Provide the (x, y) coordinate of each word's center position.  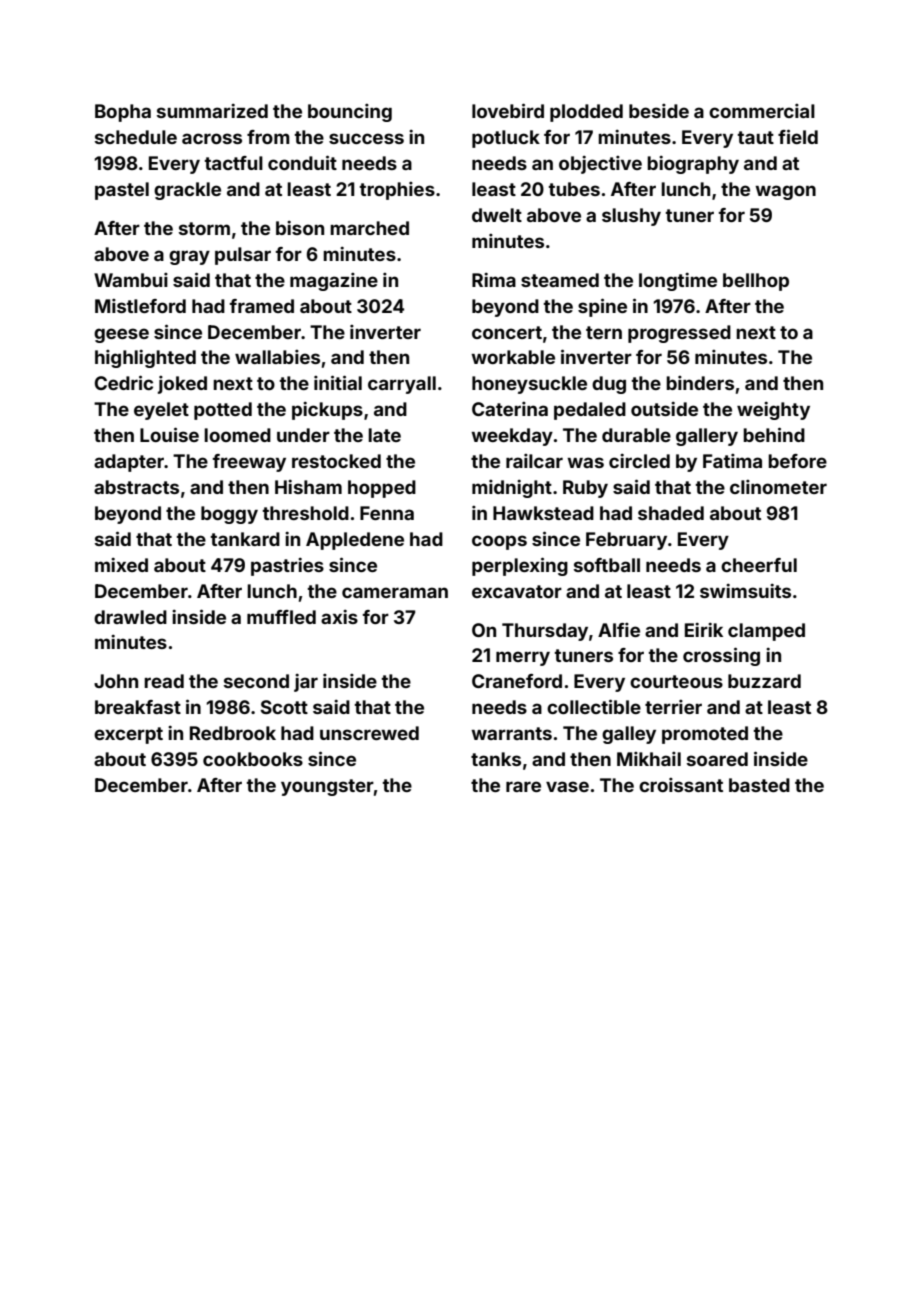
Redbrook (233, 733)
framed (262, 306)
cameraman (395, 592)
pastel (122, 191)
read (164, 681)
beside (659, 111)
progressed (679, 334)
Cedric (124, 382)
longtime (678, 282)
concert (507, 332)
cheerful (759, 565)
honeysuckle (529, 385)
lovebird (508, 110)
